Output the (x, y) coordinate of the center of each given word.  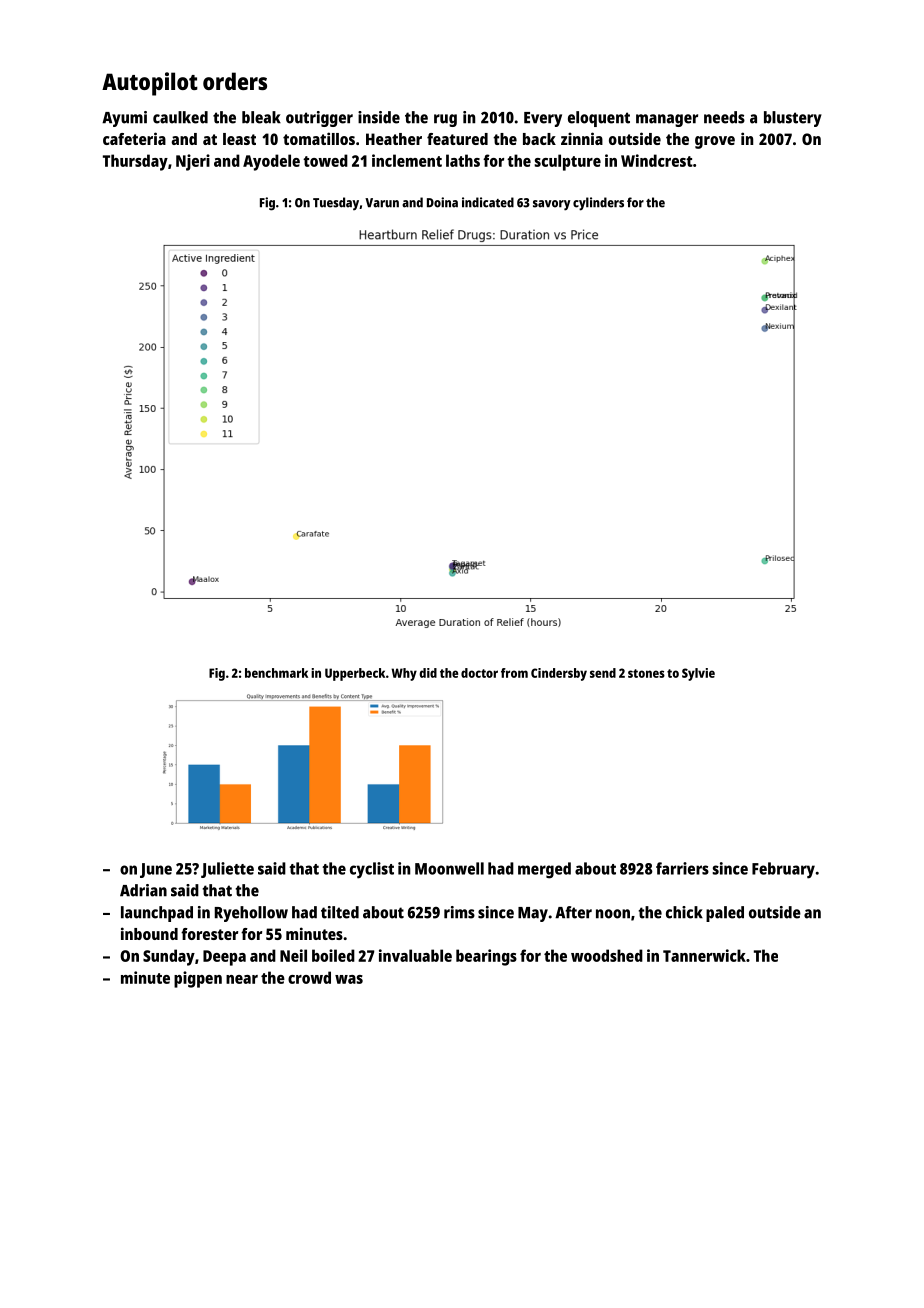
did (428, 673)
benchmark (276, 673)
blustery (793, 119)
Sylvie (698, 674)
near (242, 979)
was (349, 979)
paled (725, 914)
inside (379, 117)
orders (235, 81)
